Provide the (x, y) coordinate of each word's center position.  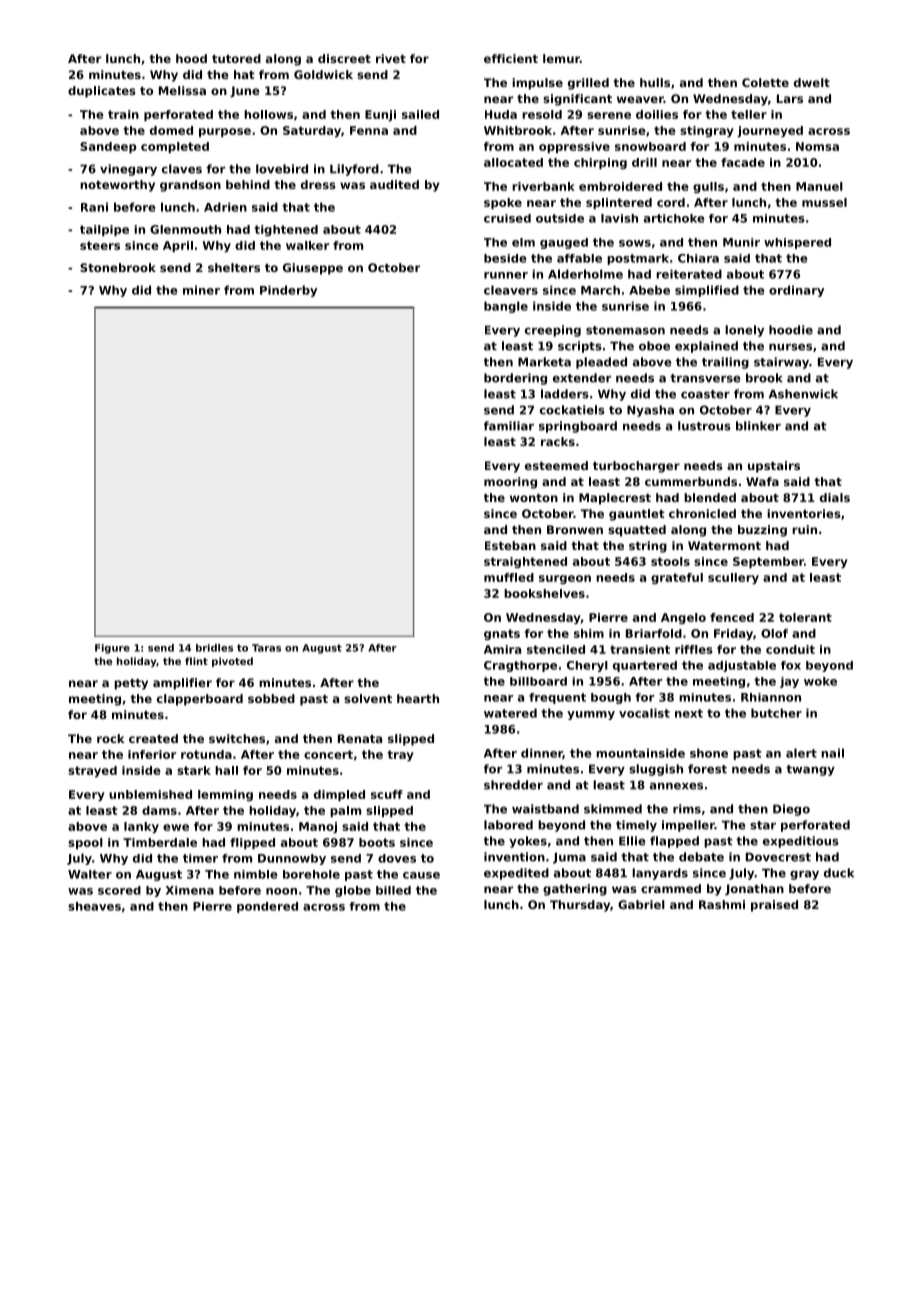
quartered (645, 666)
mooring (510, 483)
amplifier (182, 684)
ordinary (796, 291)
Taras (266, 648)
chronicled (702, 513)
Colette (765, 82)
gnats (502, 634)
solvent (368, 698)
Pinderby (288, 291)
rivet (391, 58)
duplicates (102, 92)
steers (100, 245)
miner (201, 290)
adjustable (742, 666)
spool (85, 843)
